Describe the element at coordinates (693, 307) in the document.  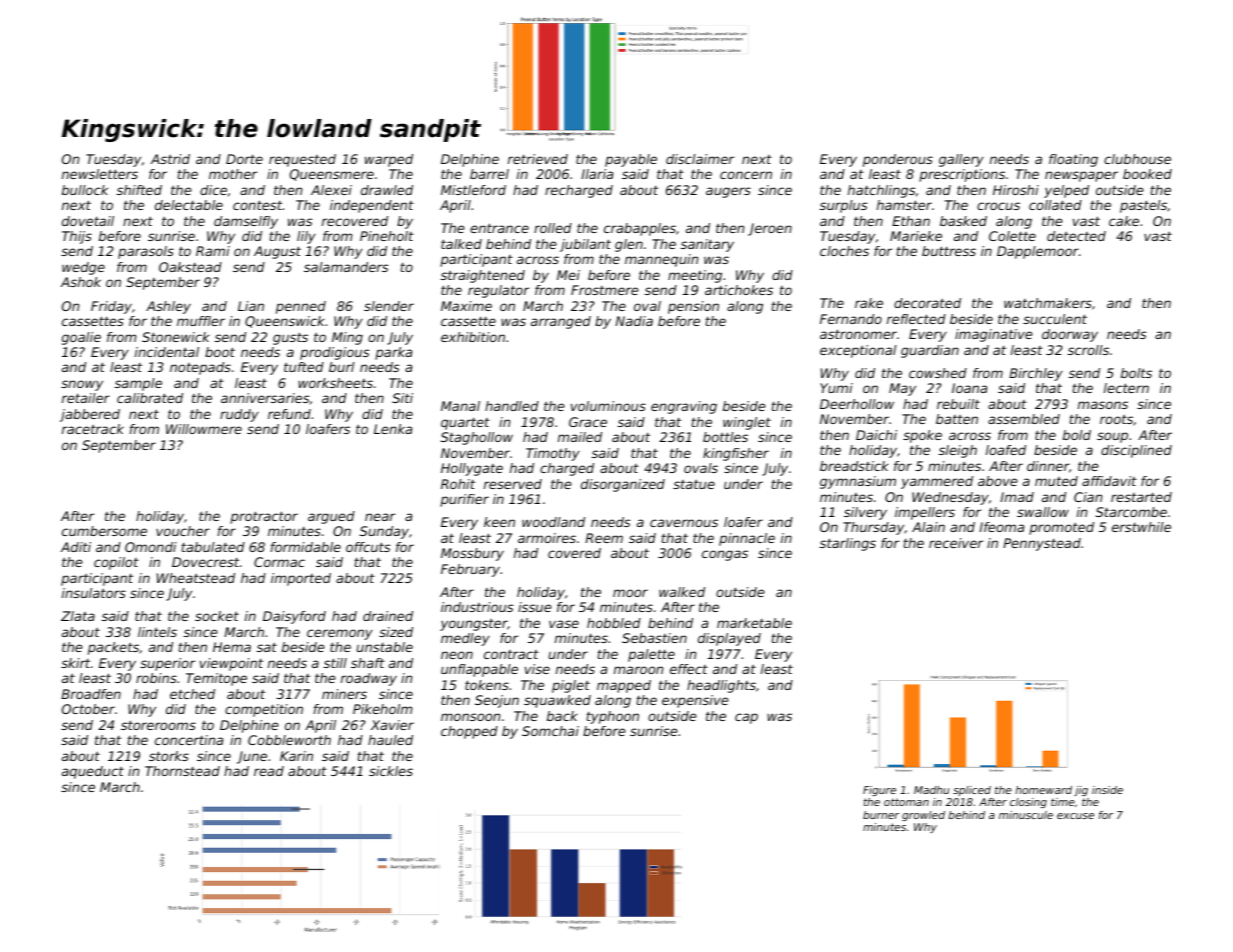
I see `pension` at that location.
